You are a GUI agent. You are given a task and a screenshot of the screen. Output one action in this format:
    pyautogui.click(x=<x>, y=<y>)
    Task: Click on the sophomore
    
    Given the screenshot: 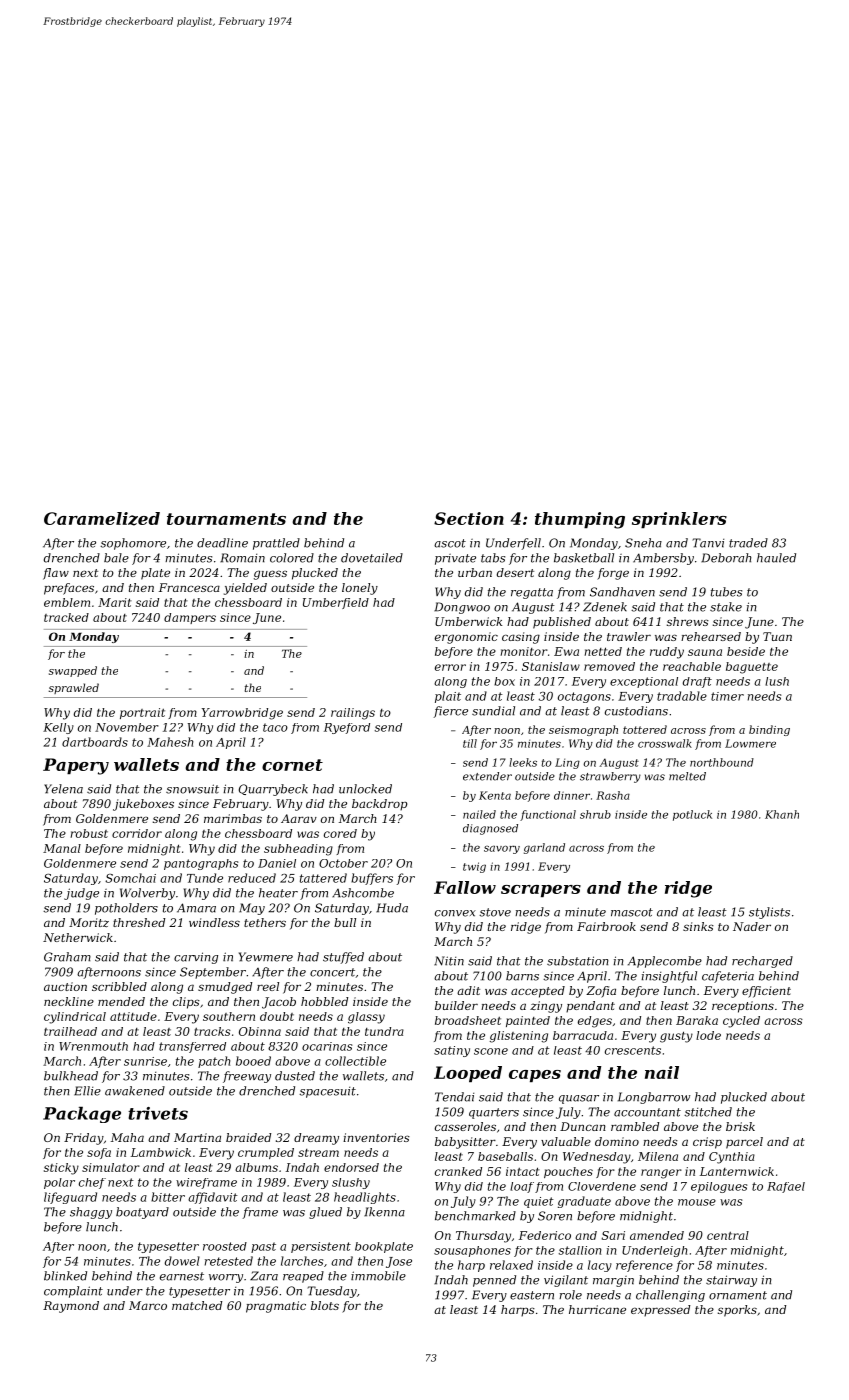 What is the action you would take?
    pyautogui.click(x=133, y=544)
